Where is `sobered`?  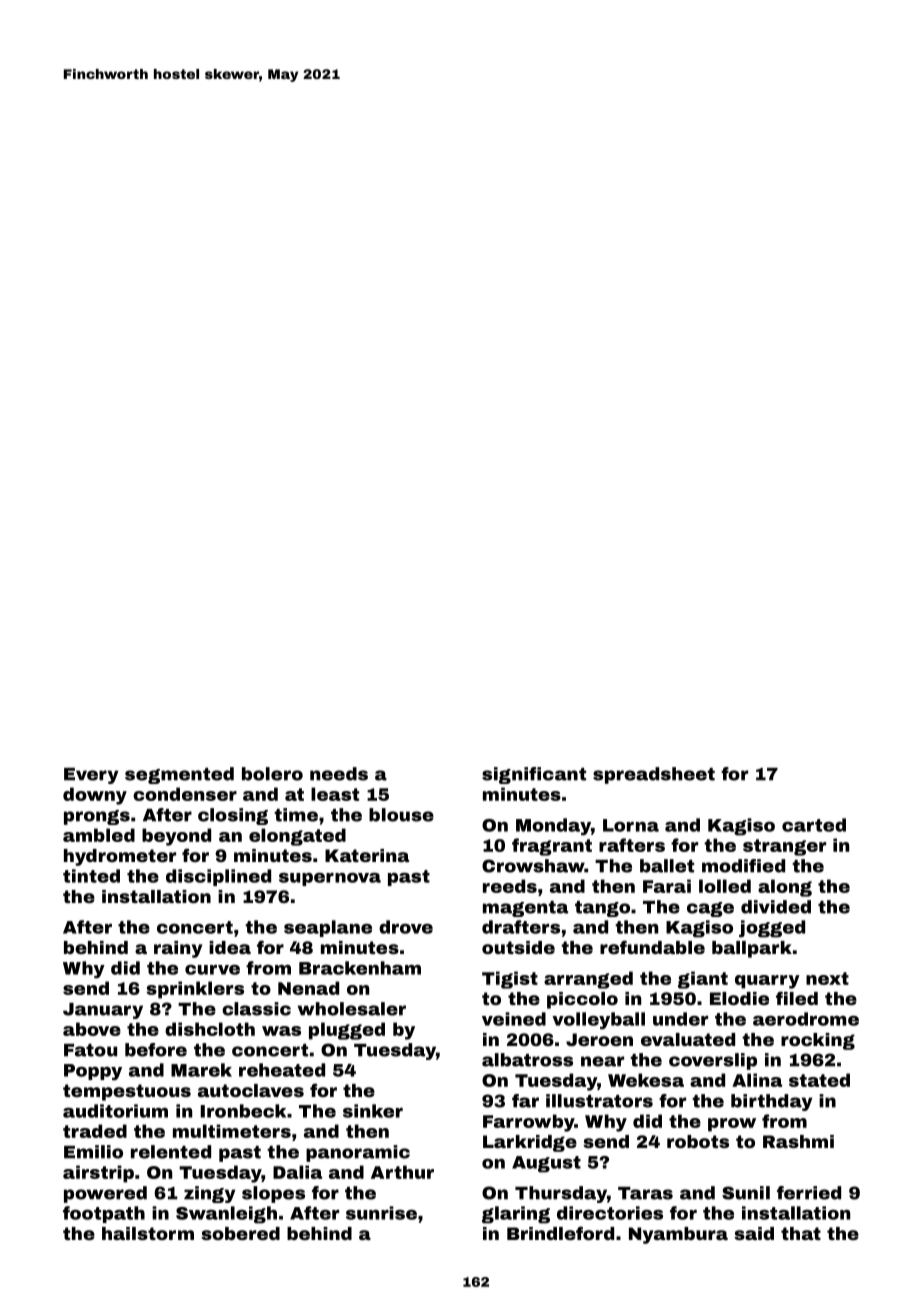 sobered is located at coordinates (240, 1233).
